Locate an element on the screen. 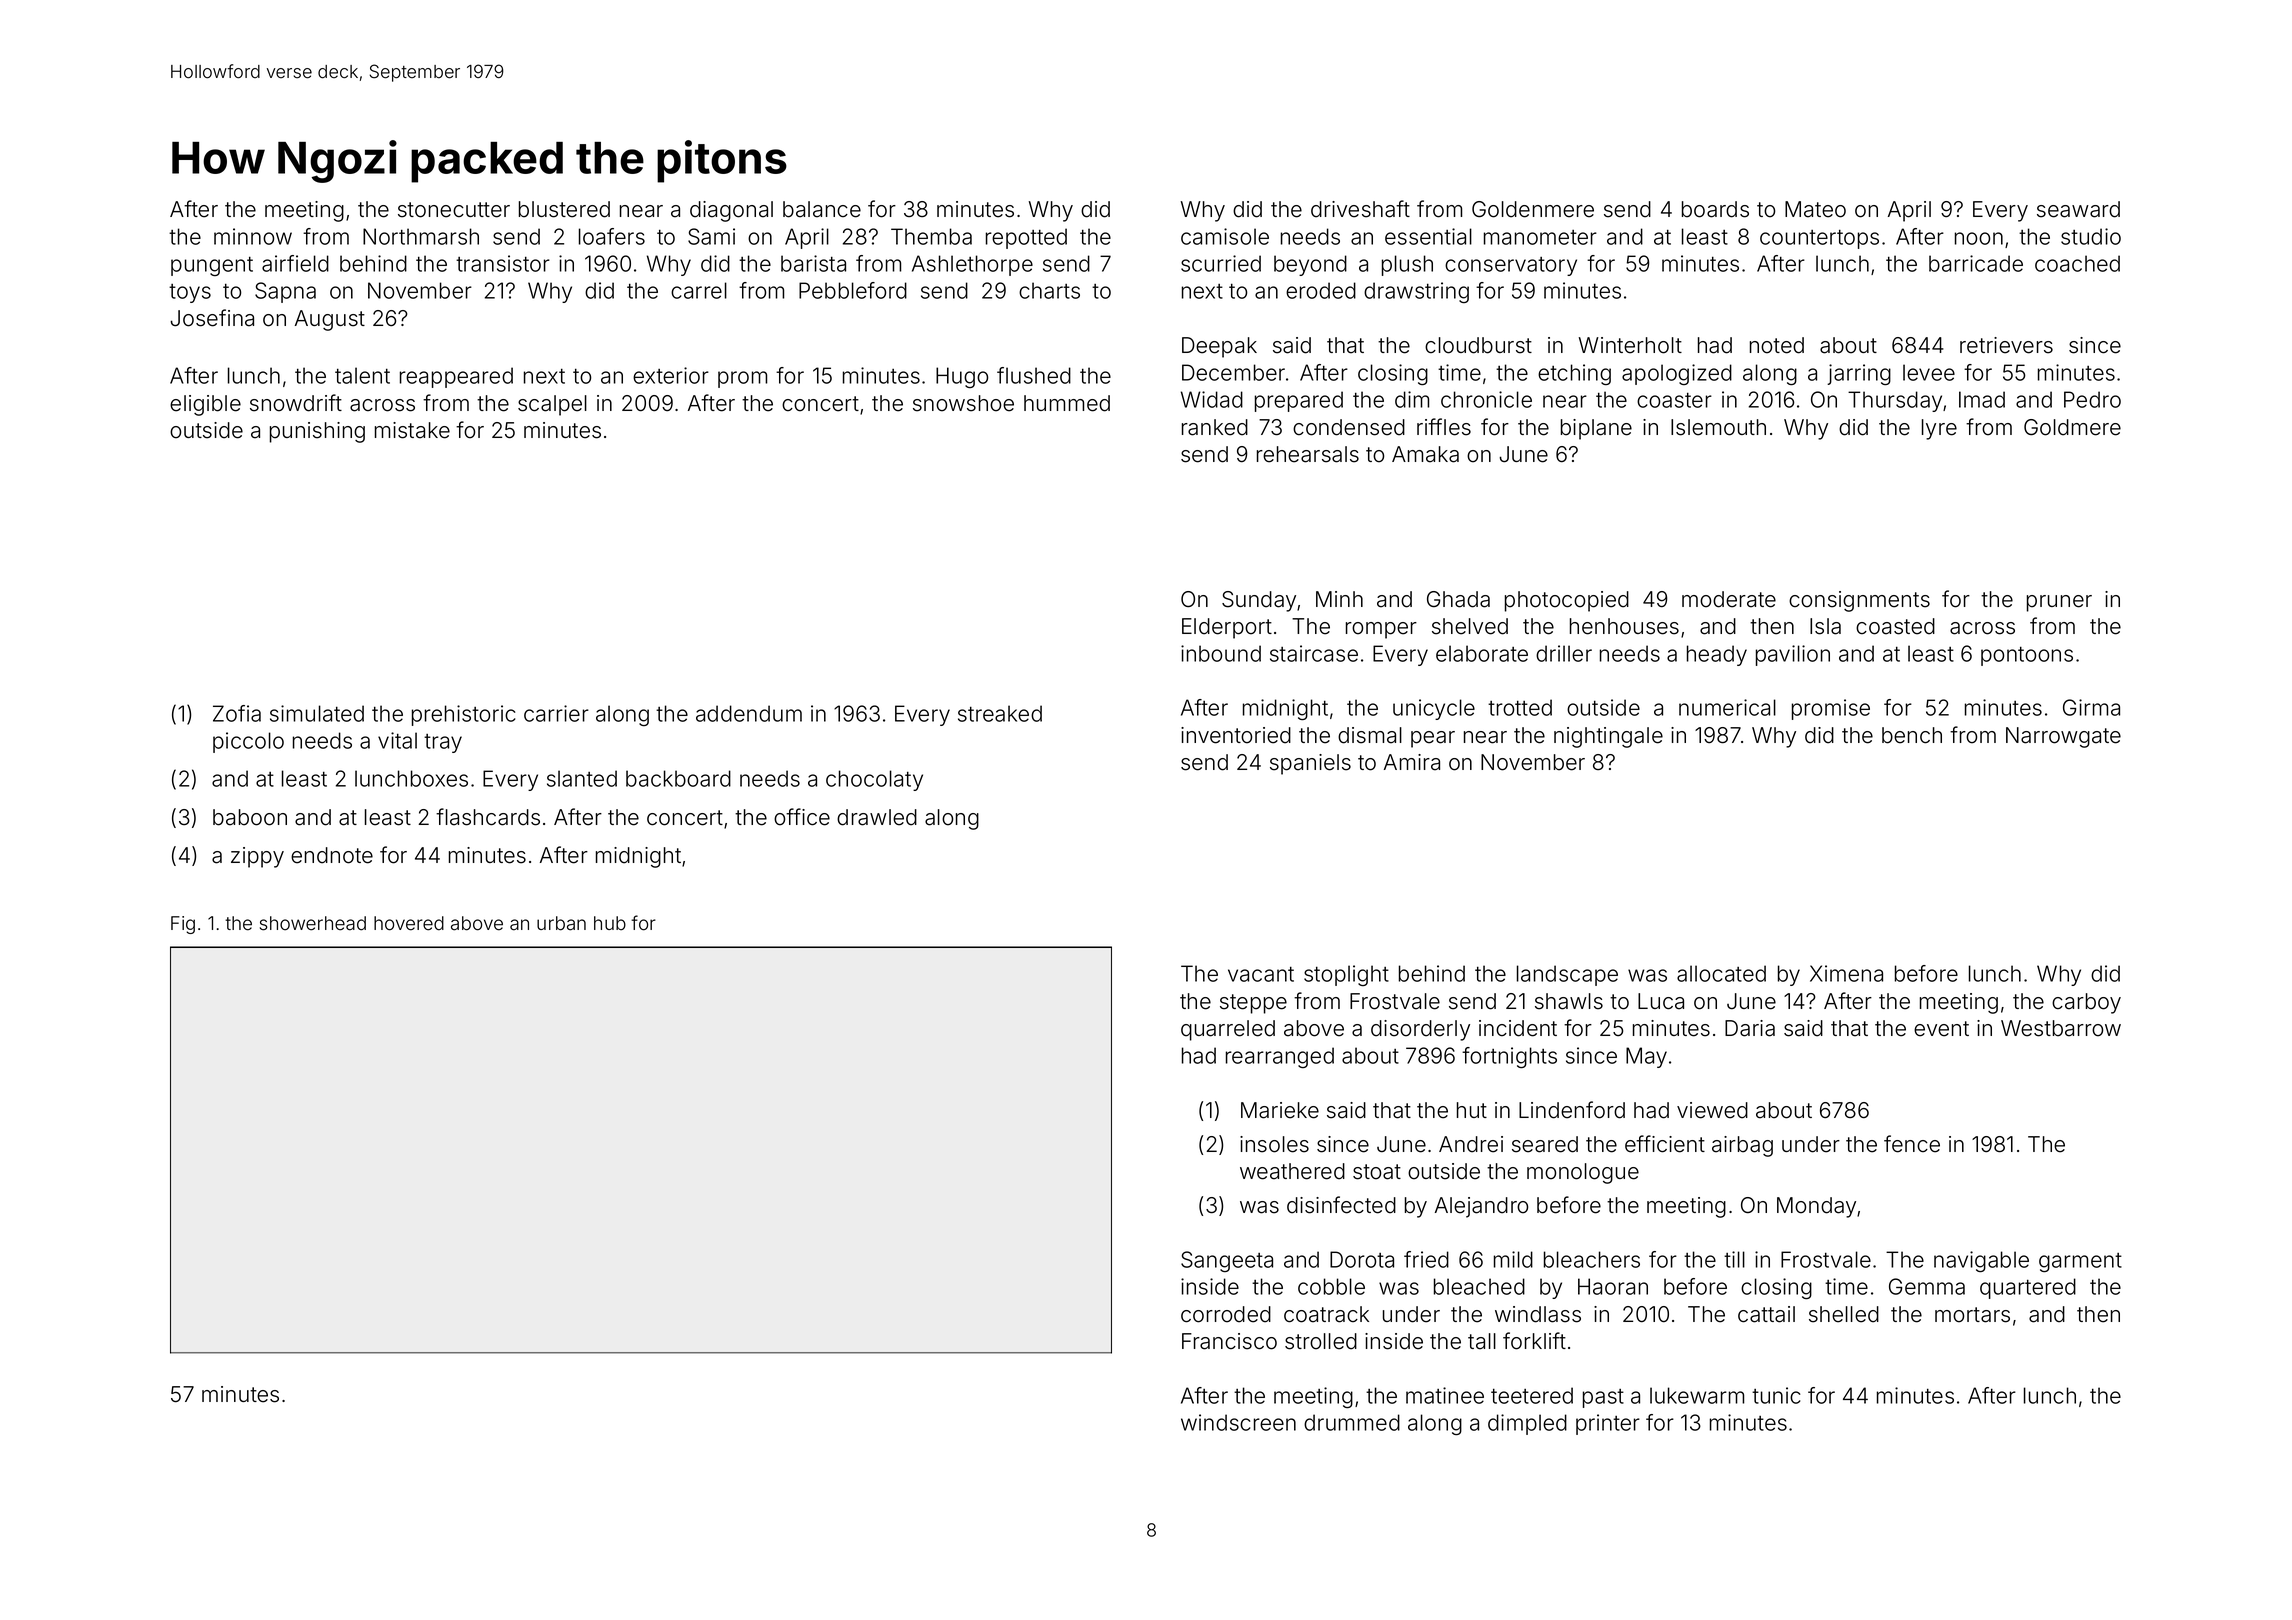 This screenshot has width=2292, height=1620. lyre is located at coordinates (1939, 429).
